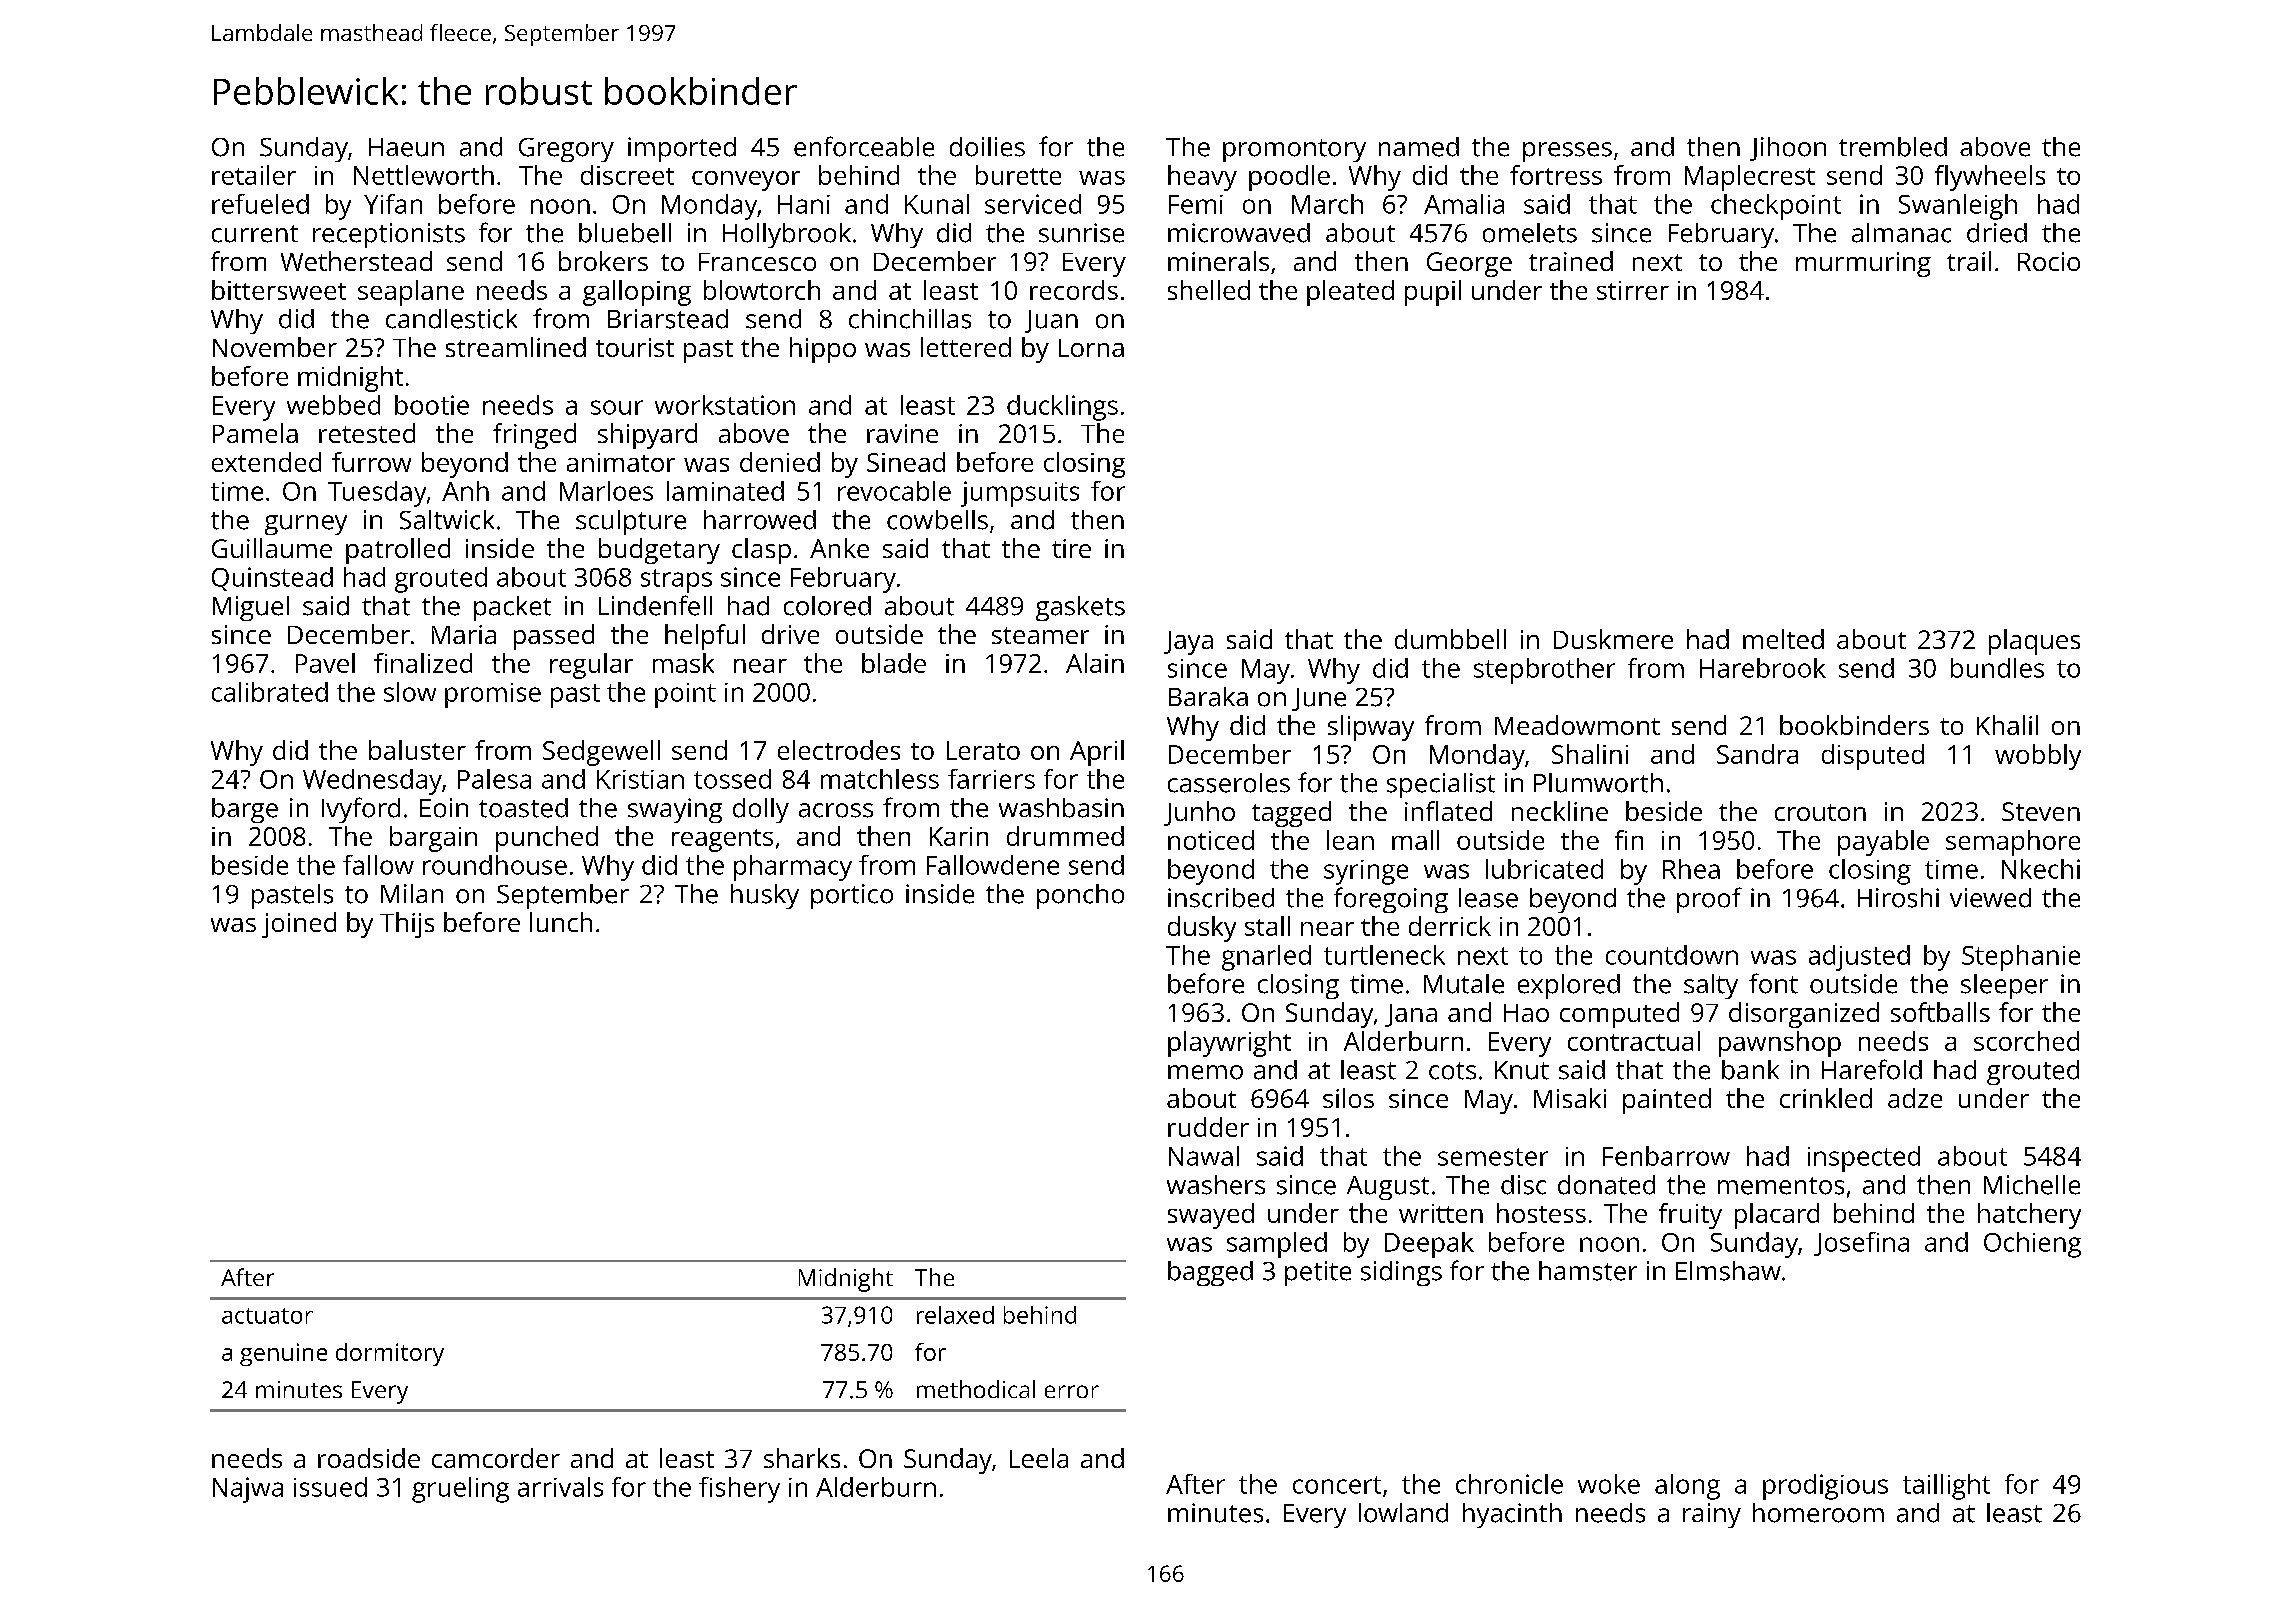 This image has width=2292, height=1620. What do you see at coordinates (864, 146) in the image?
I see `enforceable` at bounding box center [864, 146].
